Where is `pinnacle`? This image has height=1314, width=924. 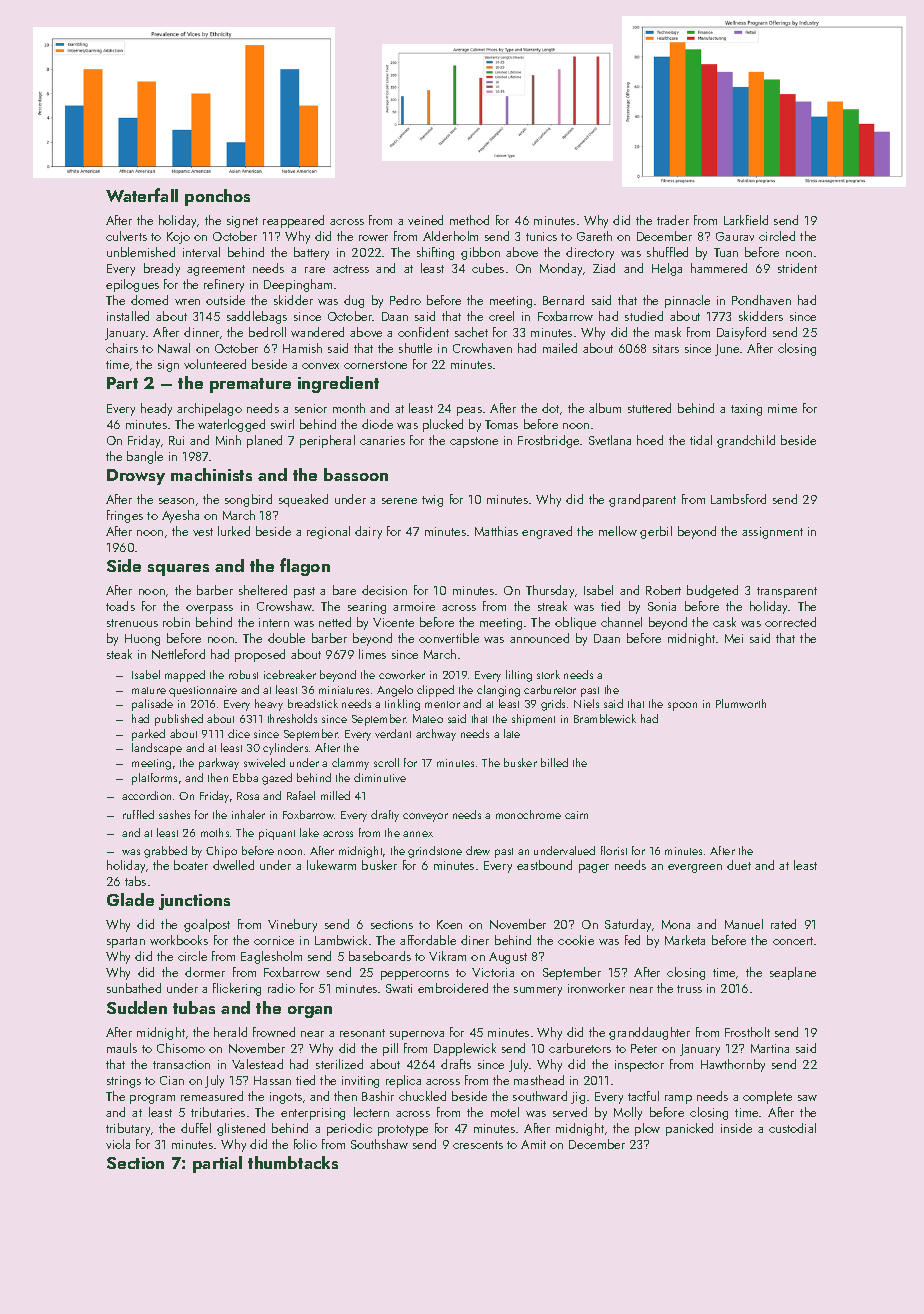
pinnacle is located at coordinates (687, 301).
